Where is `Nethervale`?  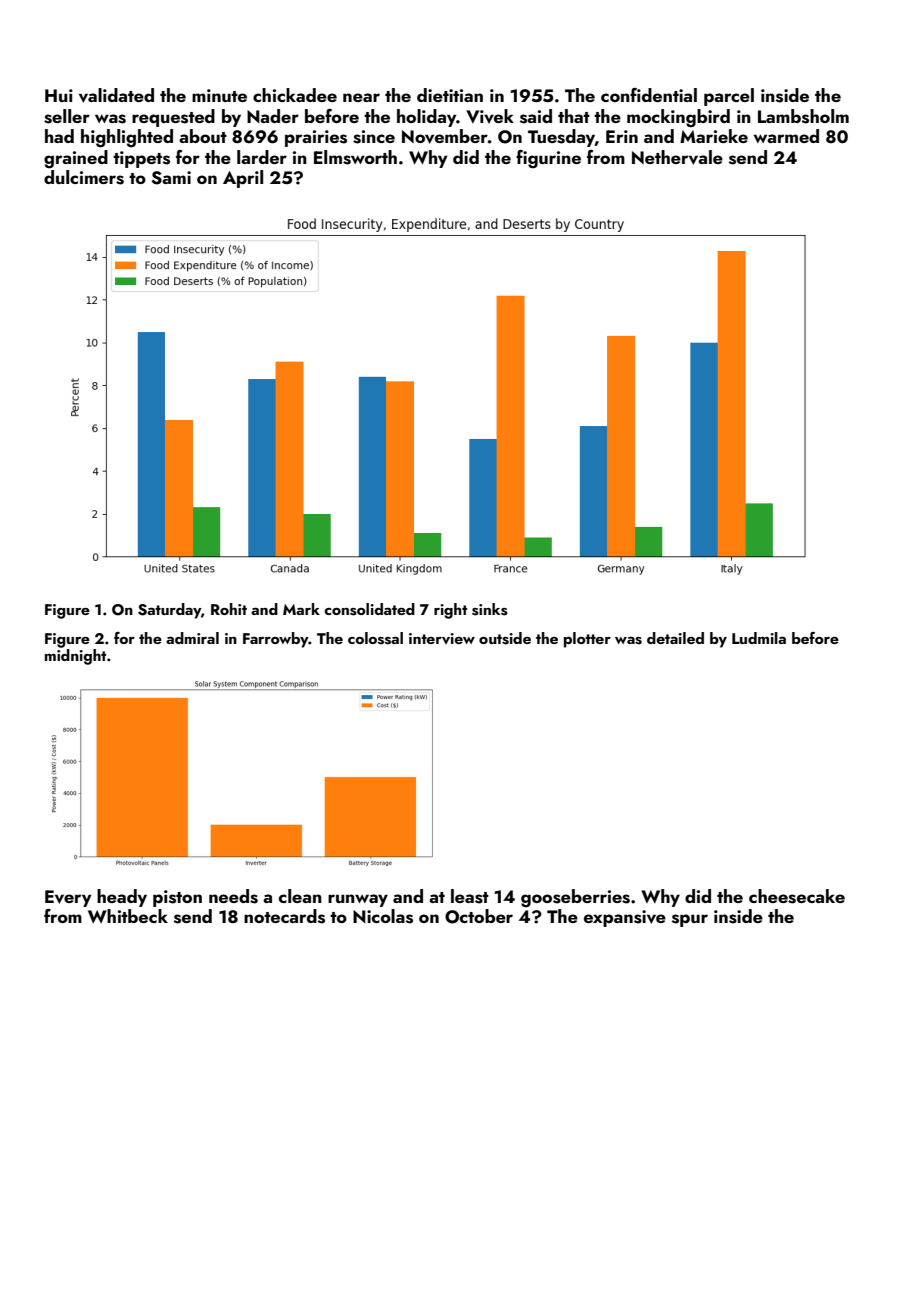
Nethervale is located at coordinates (677, 157).
